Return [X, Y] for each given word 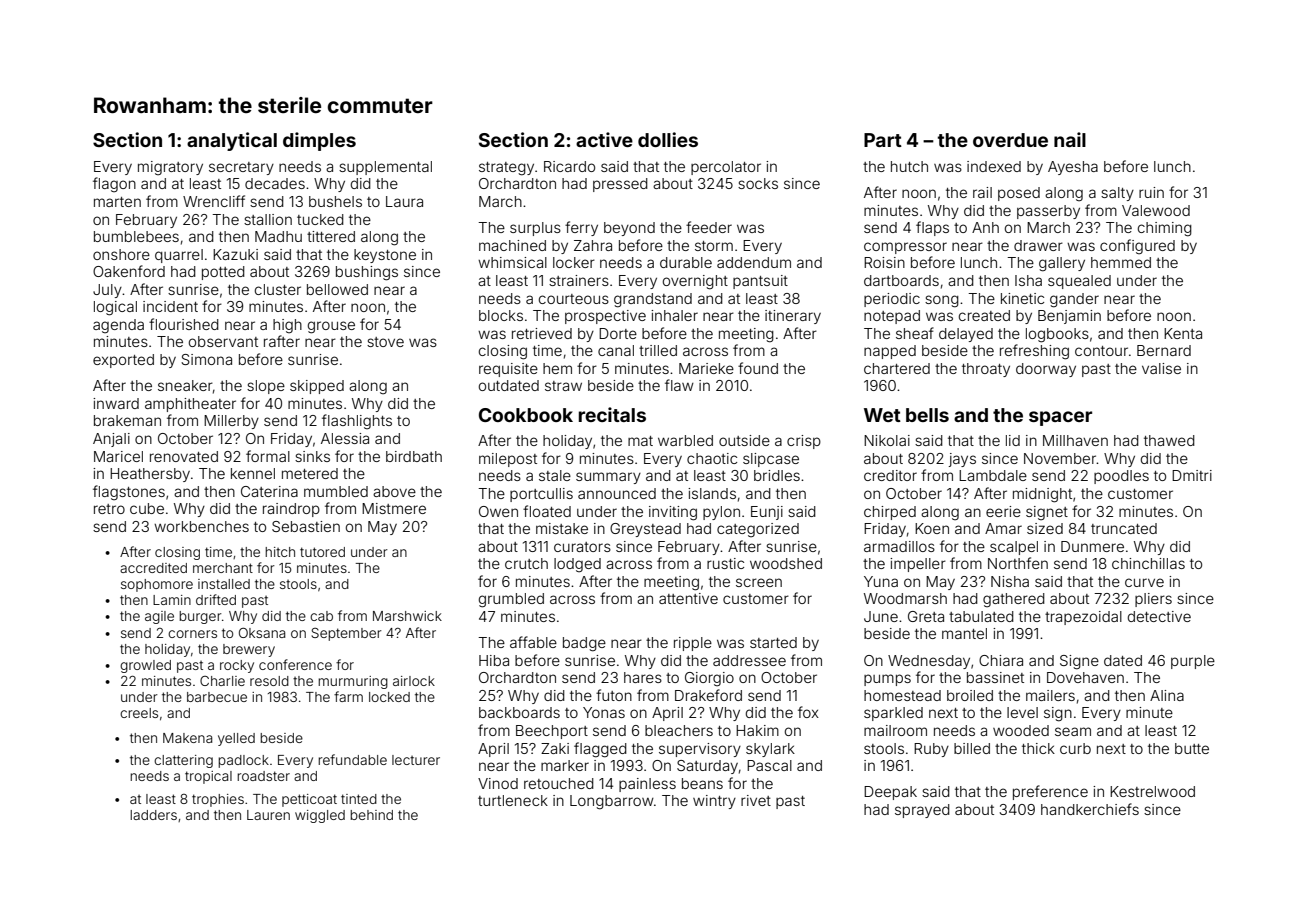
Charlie [222, 681]
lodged [577, 565]
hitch [280, 552]
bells [927, 415]
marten [117, 202]
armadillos [899, 546]
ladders [153, 815]
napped [890, 352]
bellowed [337, 289]
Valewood [1156, 210]
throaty [986, 370]
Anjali [111, 440]
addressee [749, 660]
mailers [1050, 695]
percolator [726, 168]
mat [640, 441]
